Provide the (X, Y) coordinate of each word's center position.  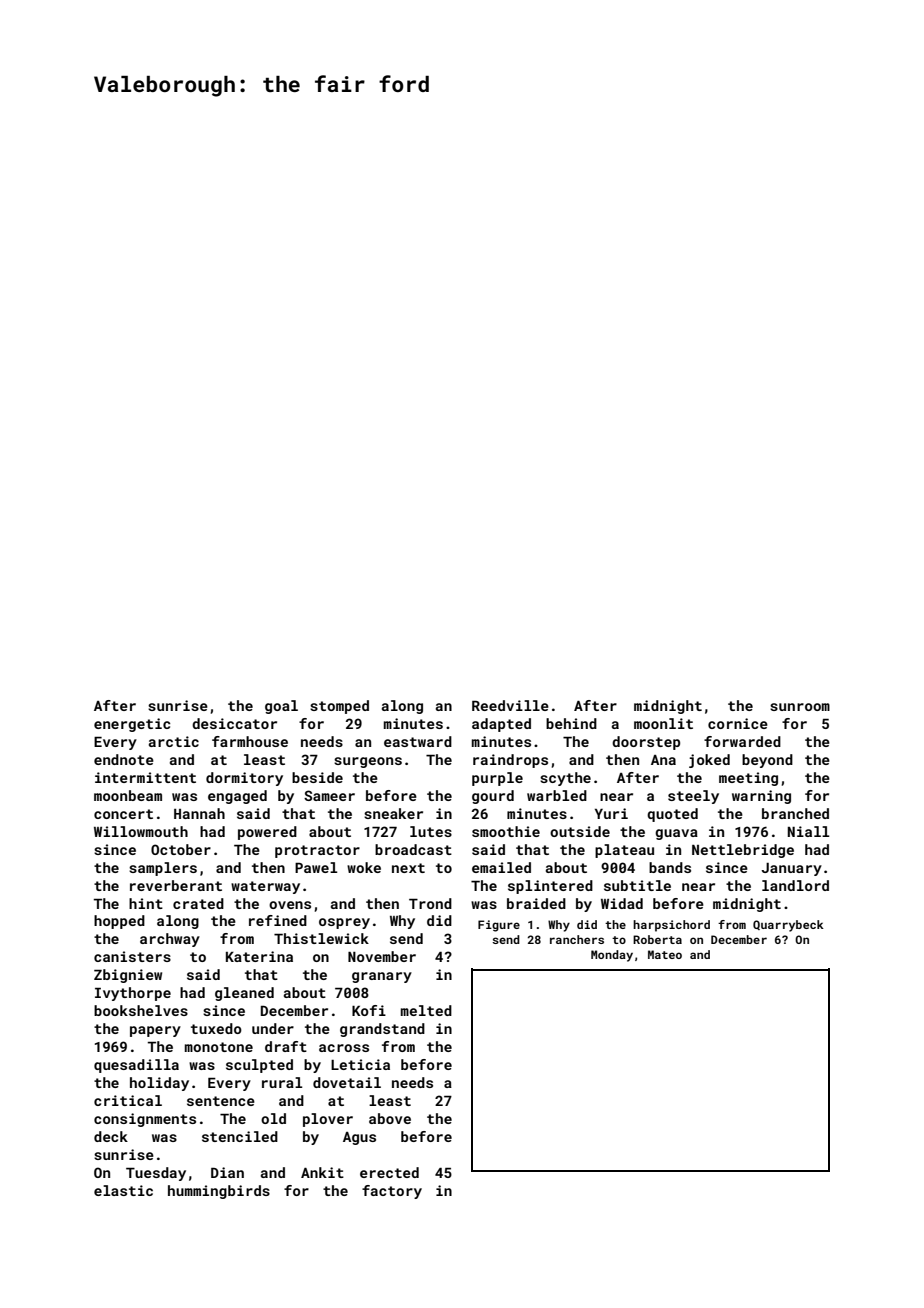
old (273, 1118)
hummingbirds (219, 1192)
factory (392, 1192)
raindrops (510, 761)
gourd (493, 797)
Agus (359, 1138)
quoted (672, 815)
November (382, 956)
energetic (132, 725)
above (390, 1118)
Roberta (657, 939)
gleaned (244, 994)
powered (267, 833)
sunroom (800, 707)
